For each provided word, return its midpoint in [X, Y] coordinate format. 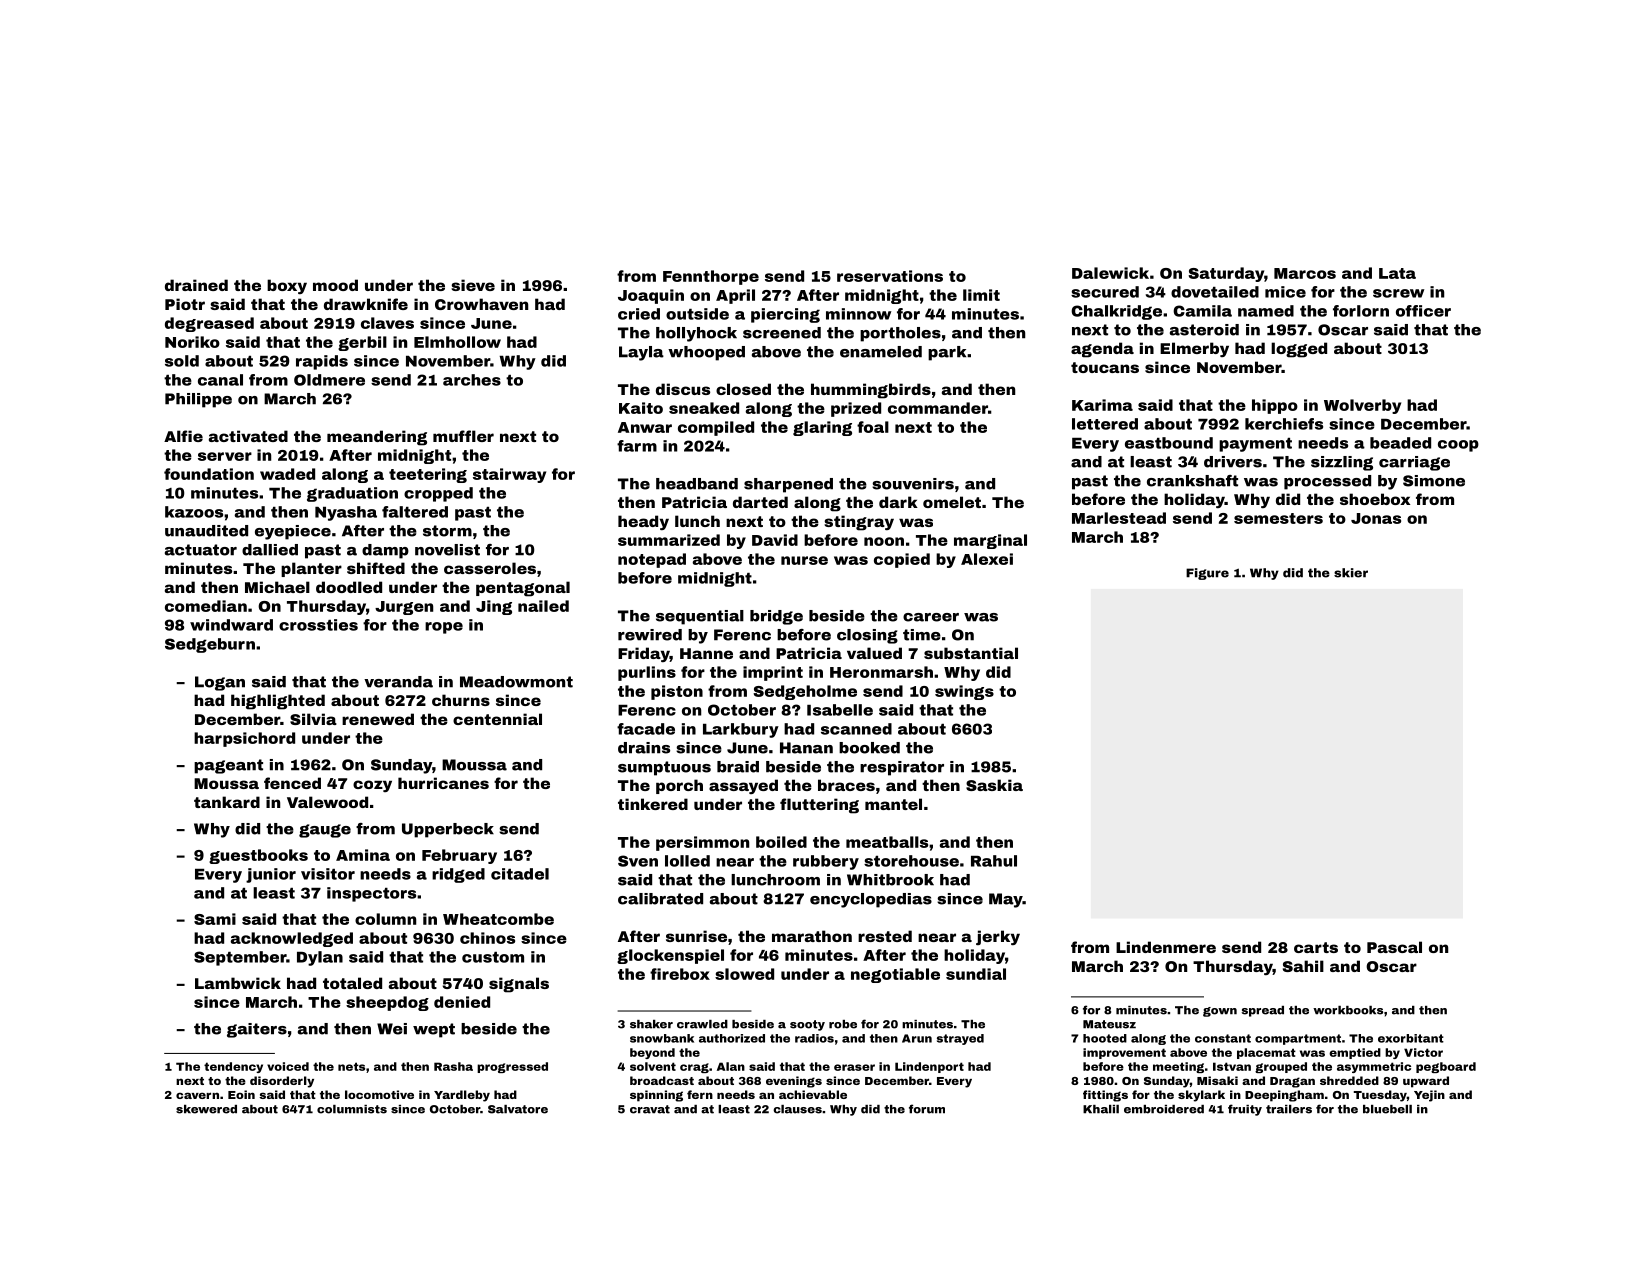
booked [869, 748]
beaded [1400, 443]
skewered [206, 1109]
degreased [209, 324]
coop [1458, 446]
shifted [376, 568]
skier [1351, 573]
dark [898, 502]
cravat [650, 1109]
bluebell [1387, 1109]
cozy [372, 786]
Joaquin [651, 296]
